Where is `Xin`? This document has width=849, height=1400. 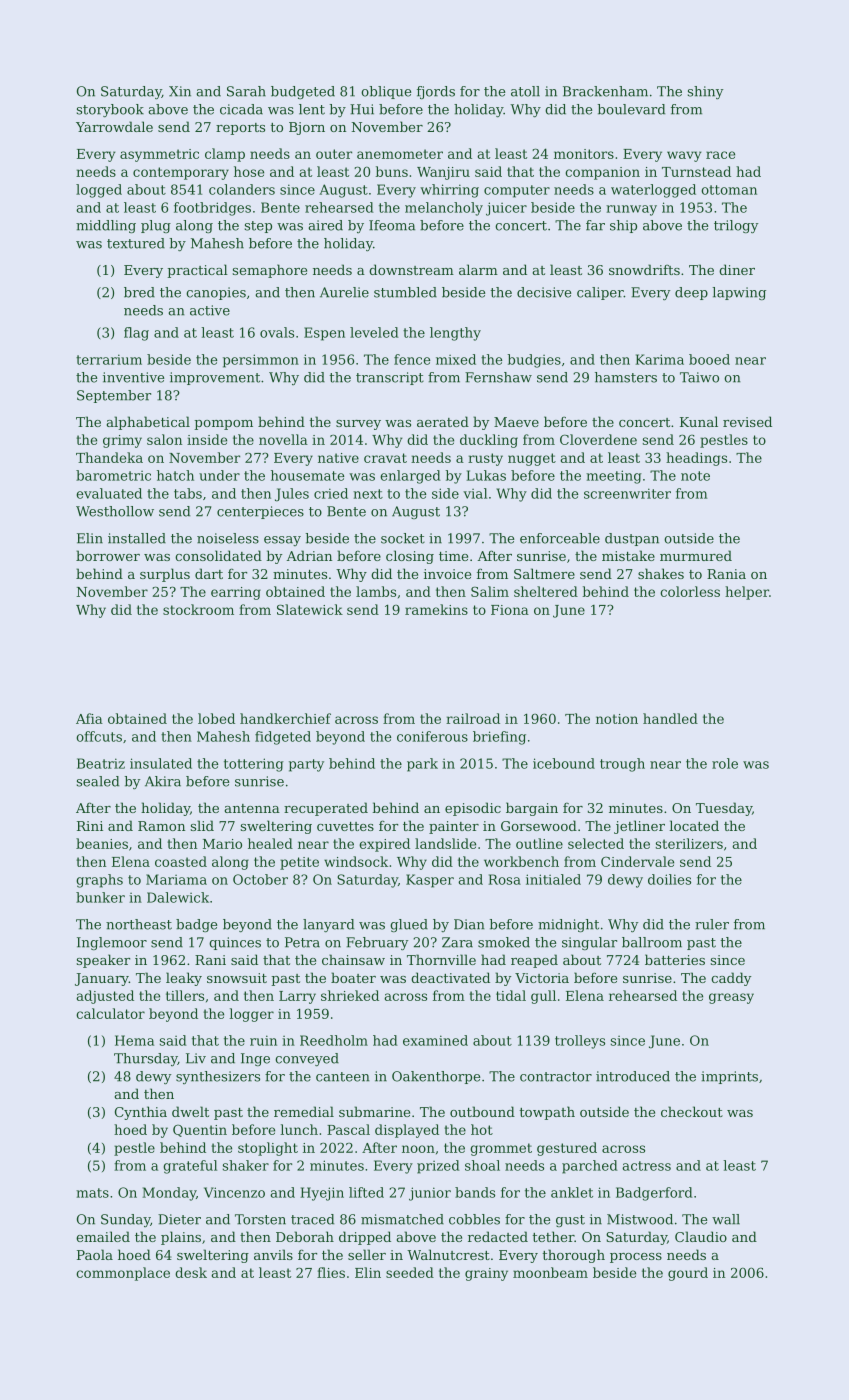
Xin is located at coordinates (180, 91).
